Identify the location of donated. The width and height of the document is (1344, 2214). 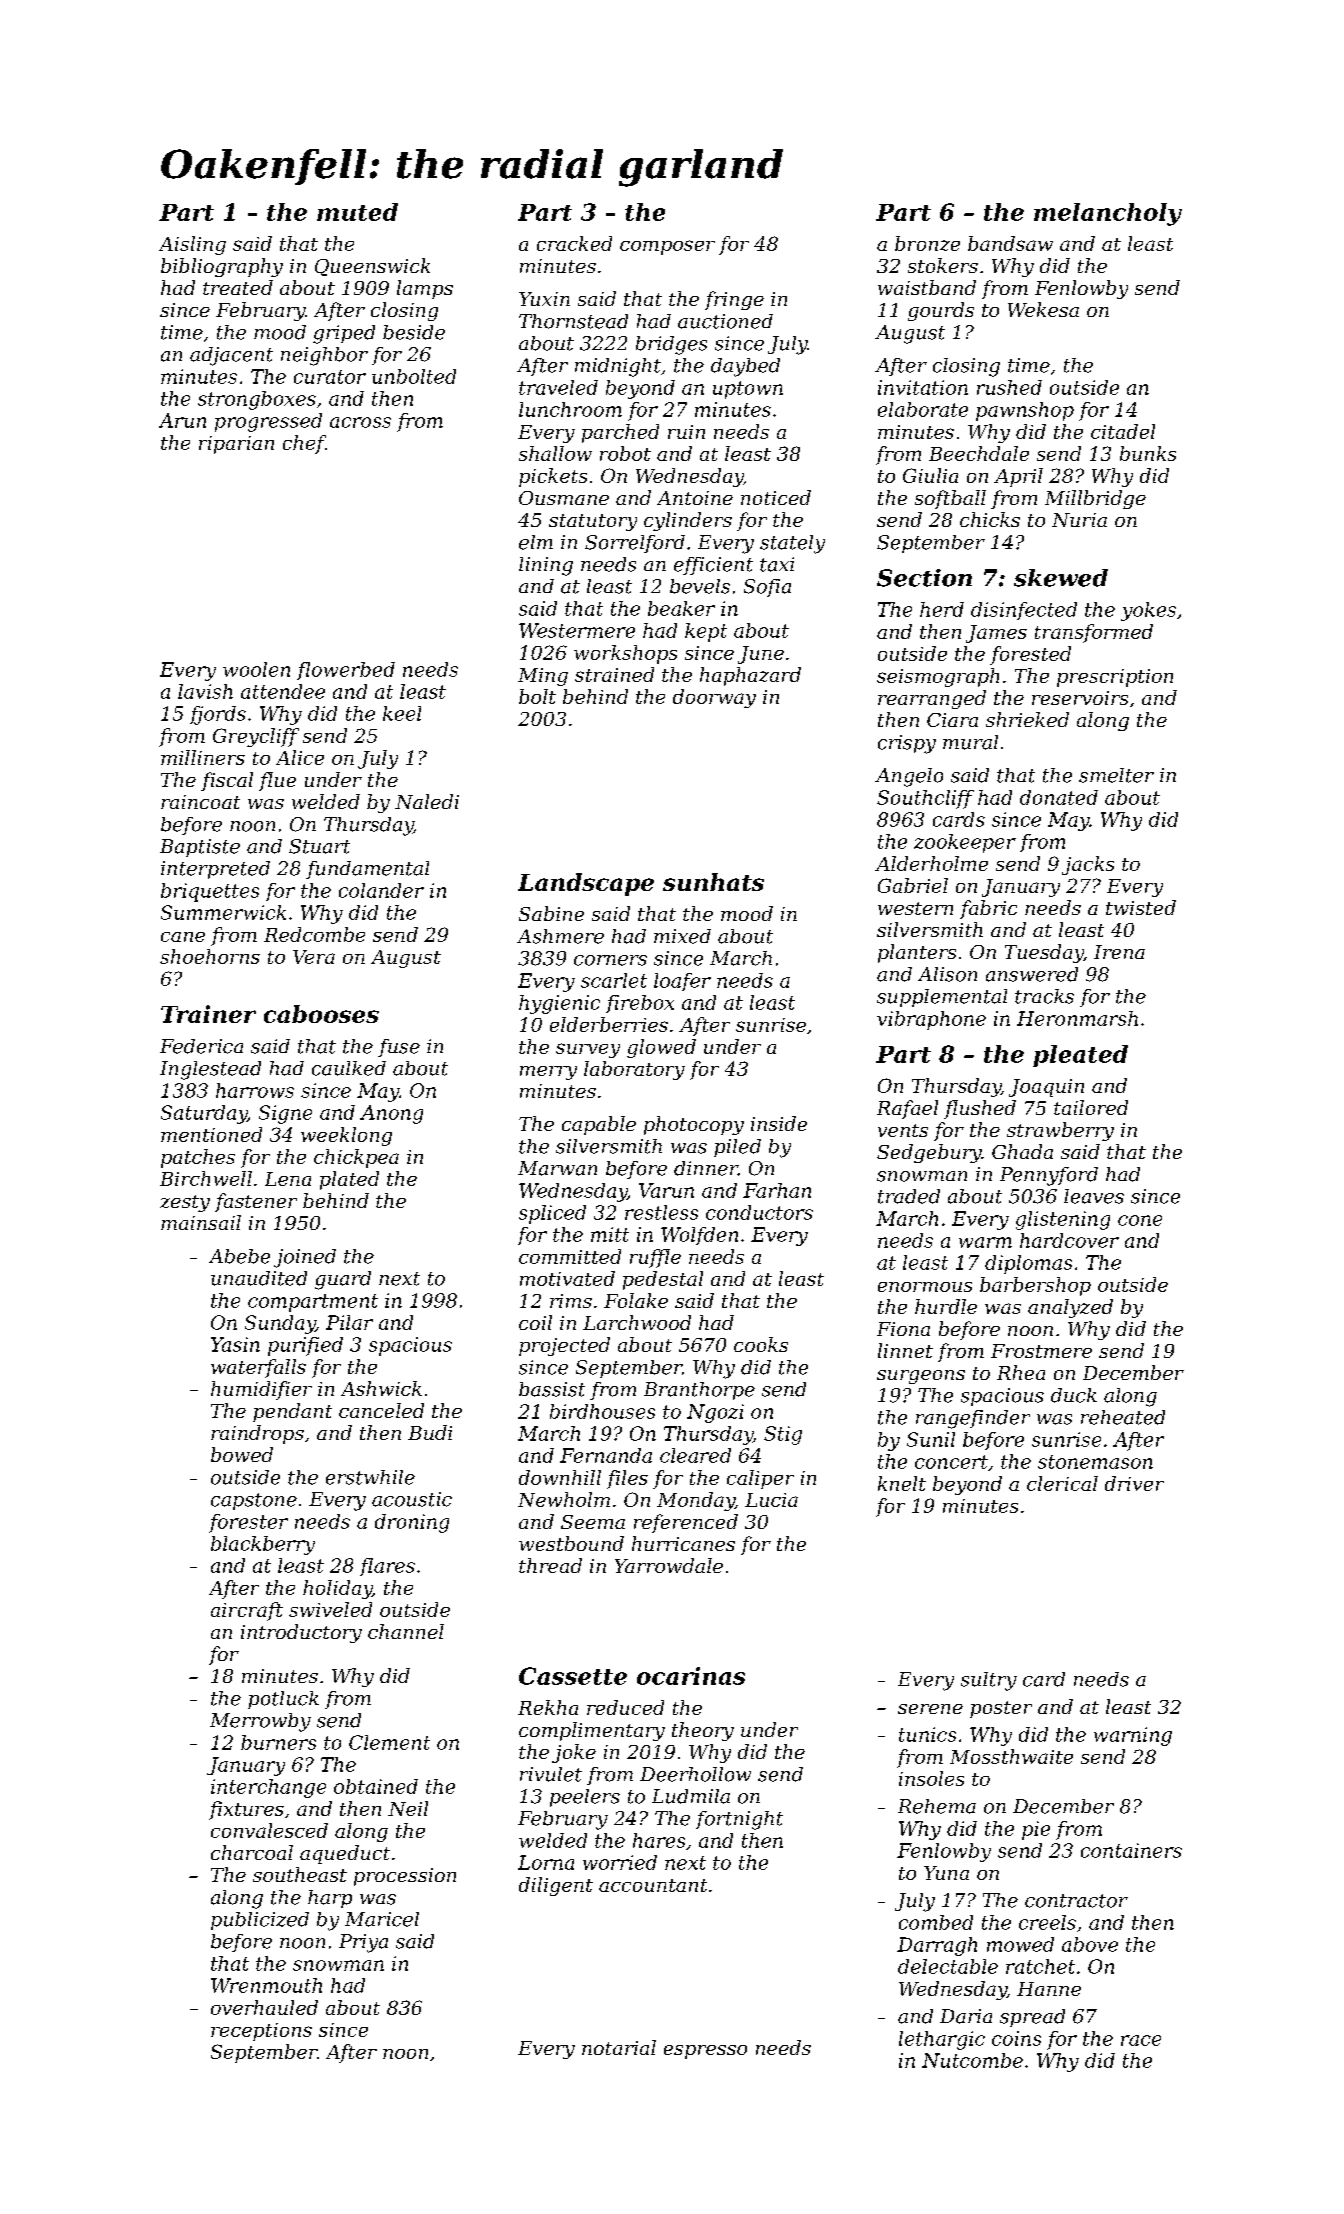
(1059, 797).
